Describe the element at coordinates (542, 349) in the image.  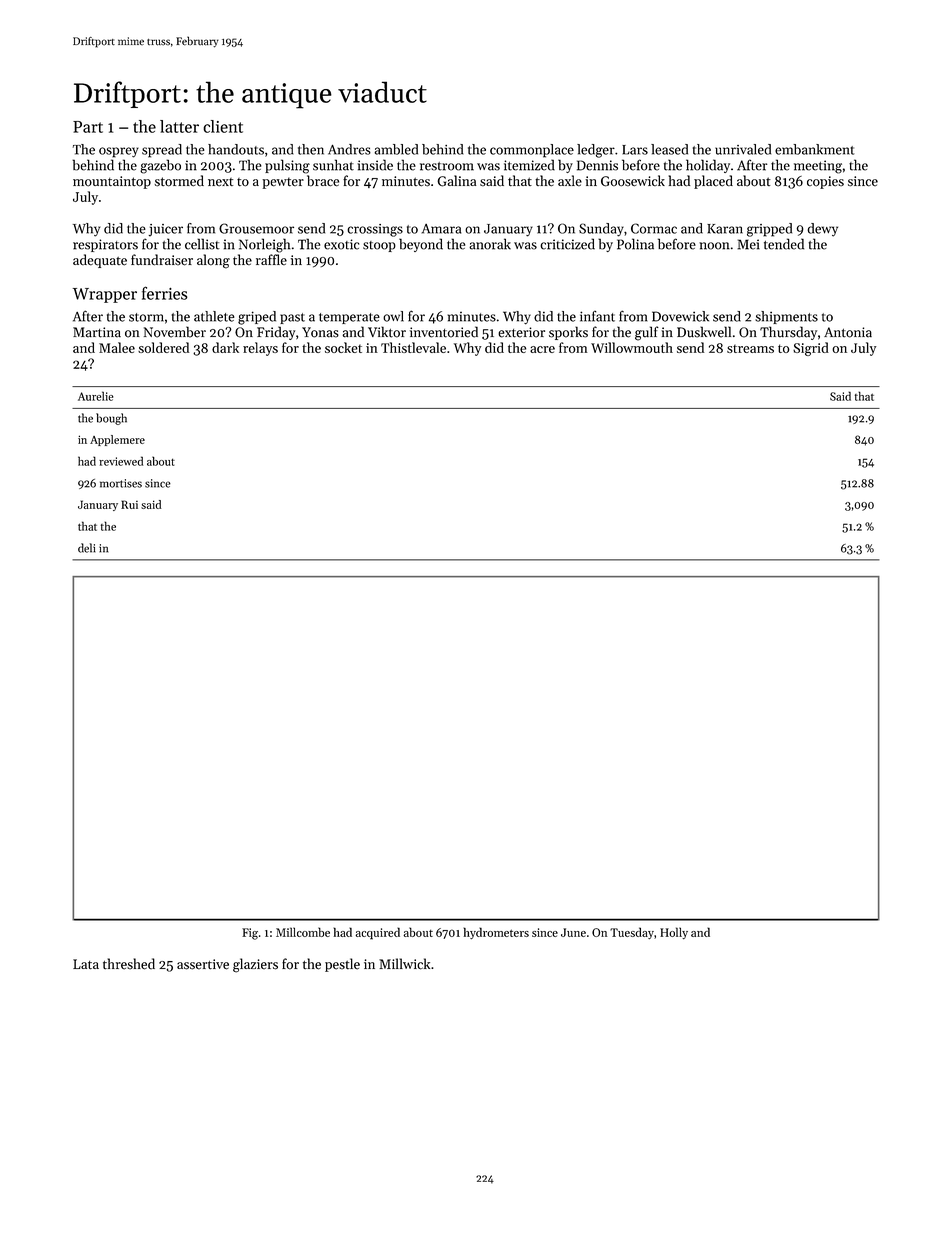
I see `acre` at that location.
